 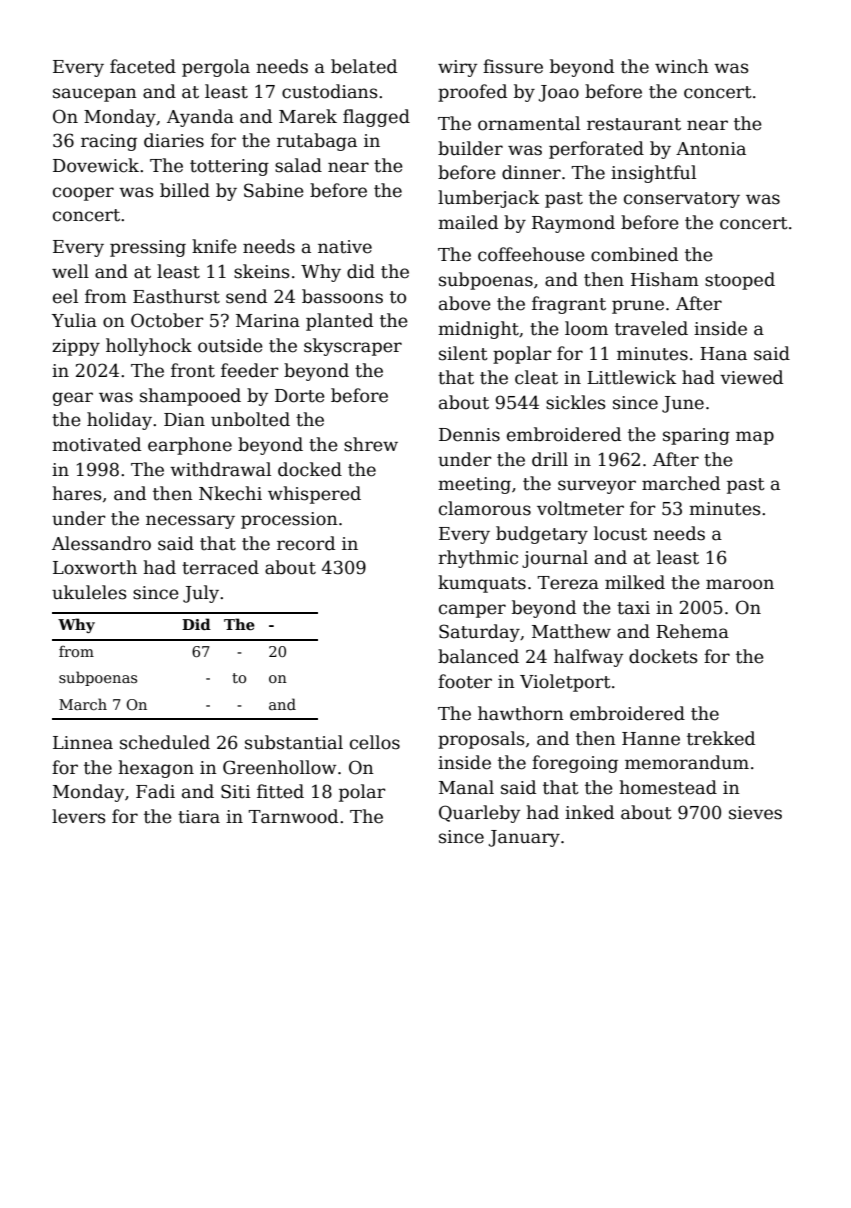 I want to click on pergola, so click(x=216, y=68).
